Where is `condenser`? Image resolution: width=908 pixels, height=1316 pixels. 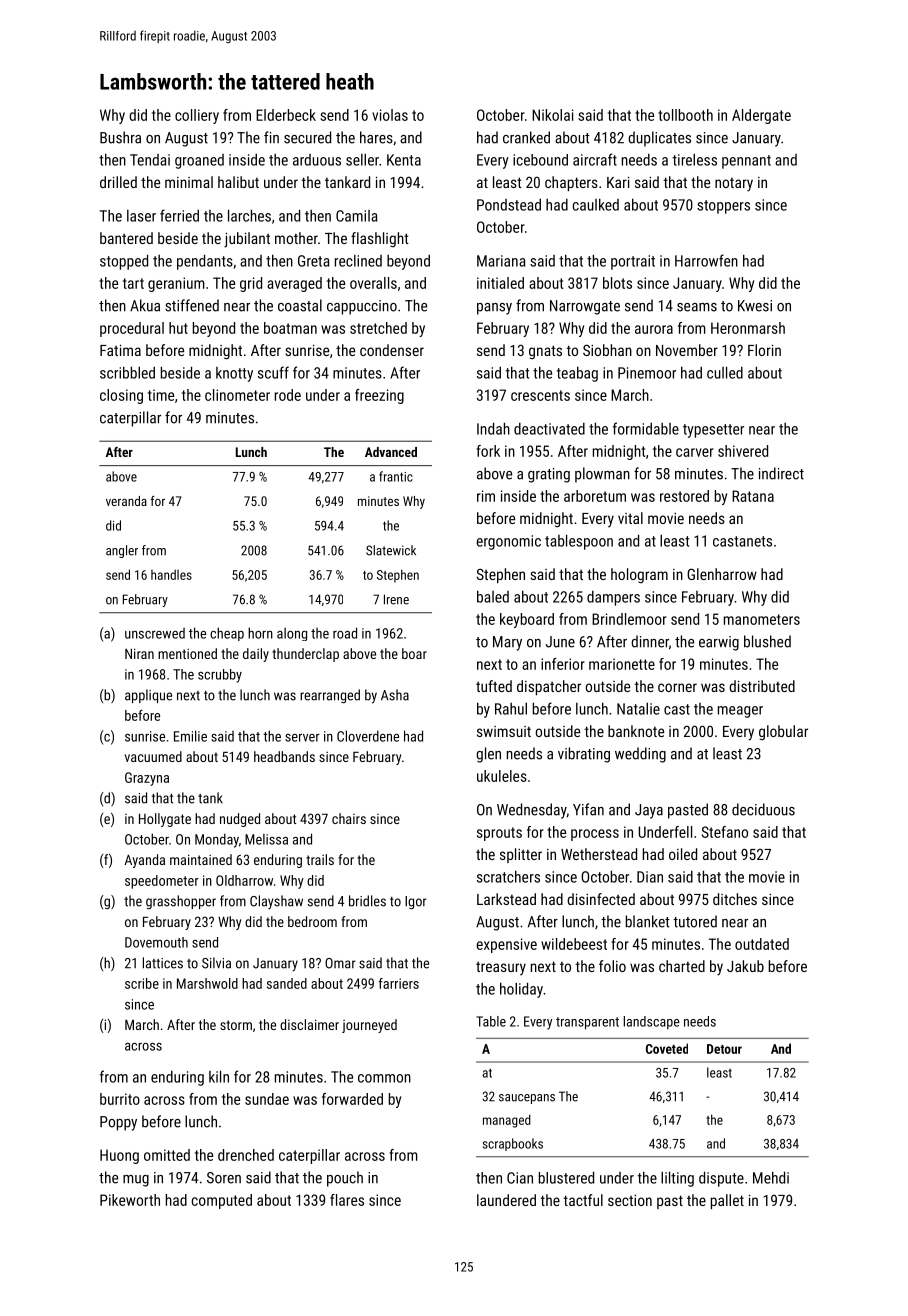
condenser is located at coordinates (392, 350).
